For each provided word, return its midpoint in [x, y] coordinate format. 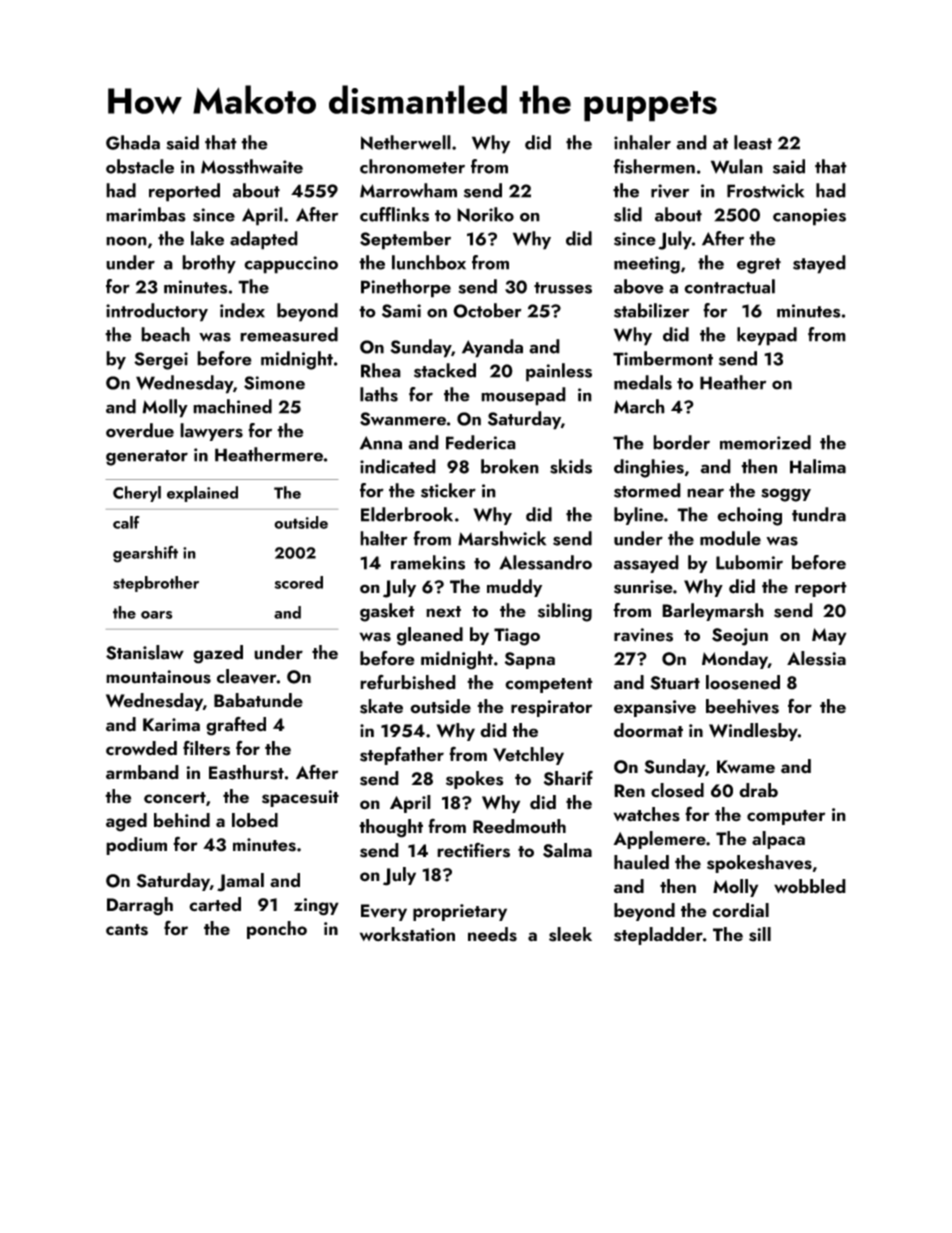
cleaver [247, 676]
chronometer [412, 166]
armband [142, 772]
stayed [819, 264]
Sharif [568, 778]
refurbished [408, 682]
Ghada [133, 142]
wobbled [810, 886]
